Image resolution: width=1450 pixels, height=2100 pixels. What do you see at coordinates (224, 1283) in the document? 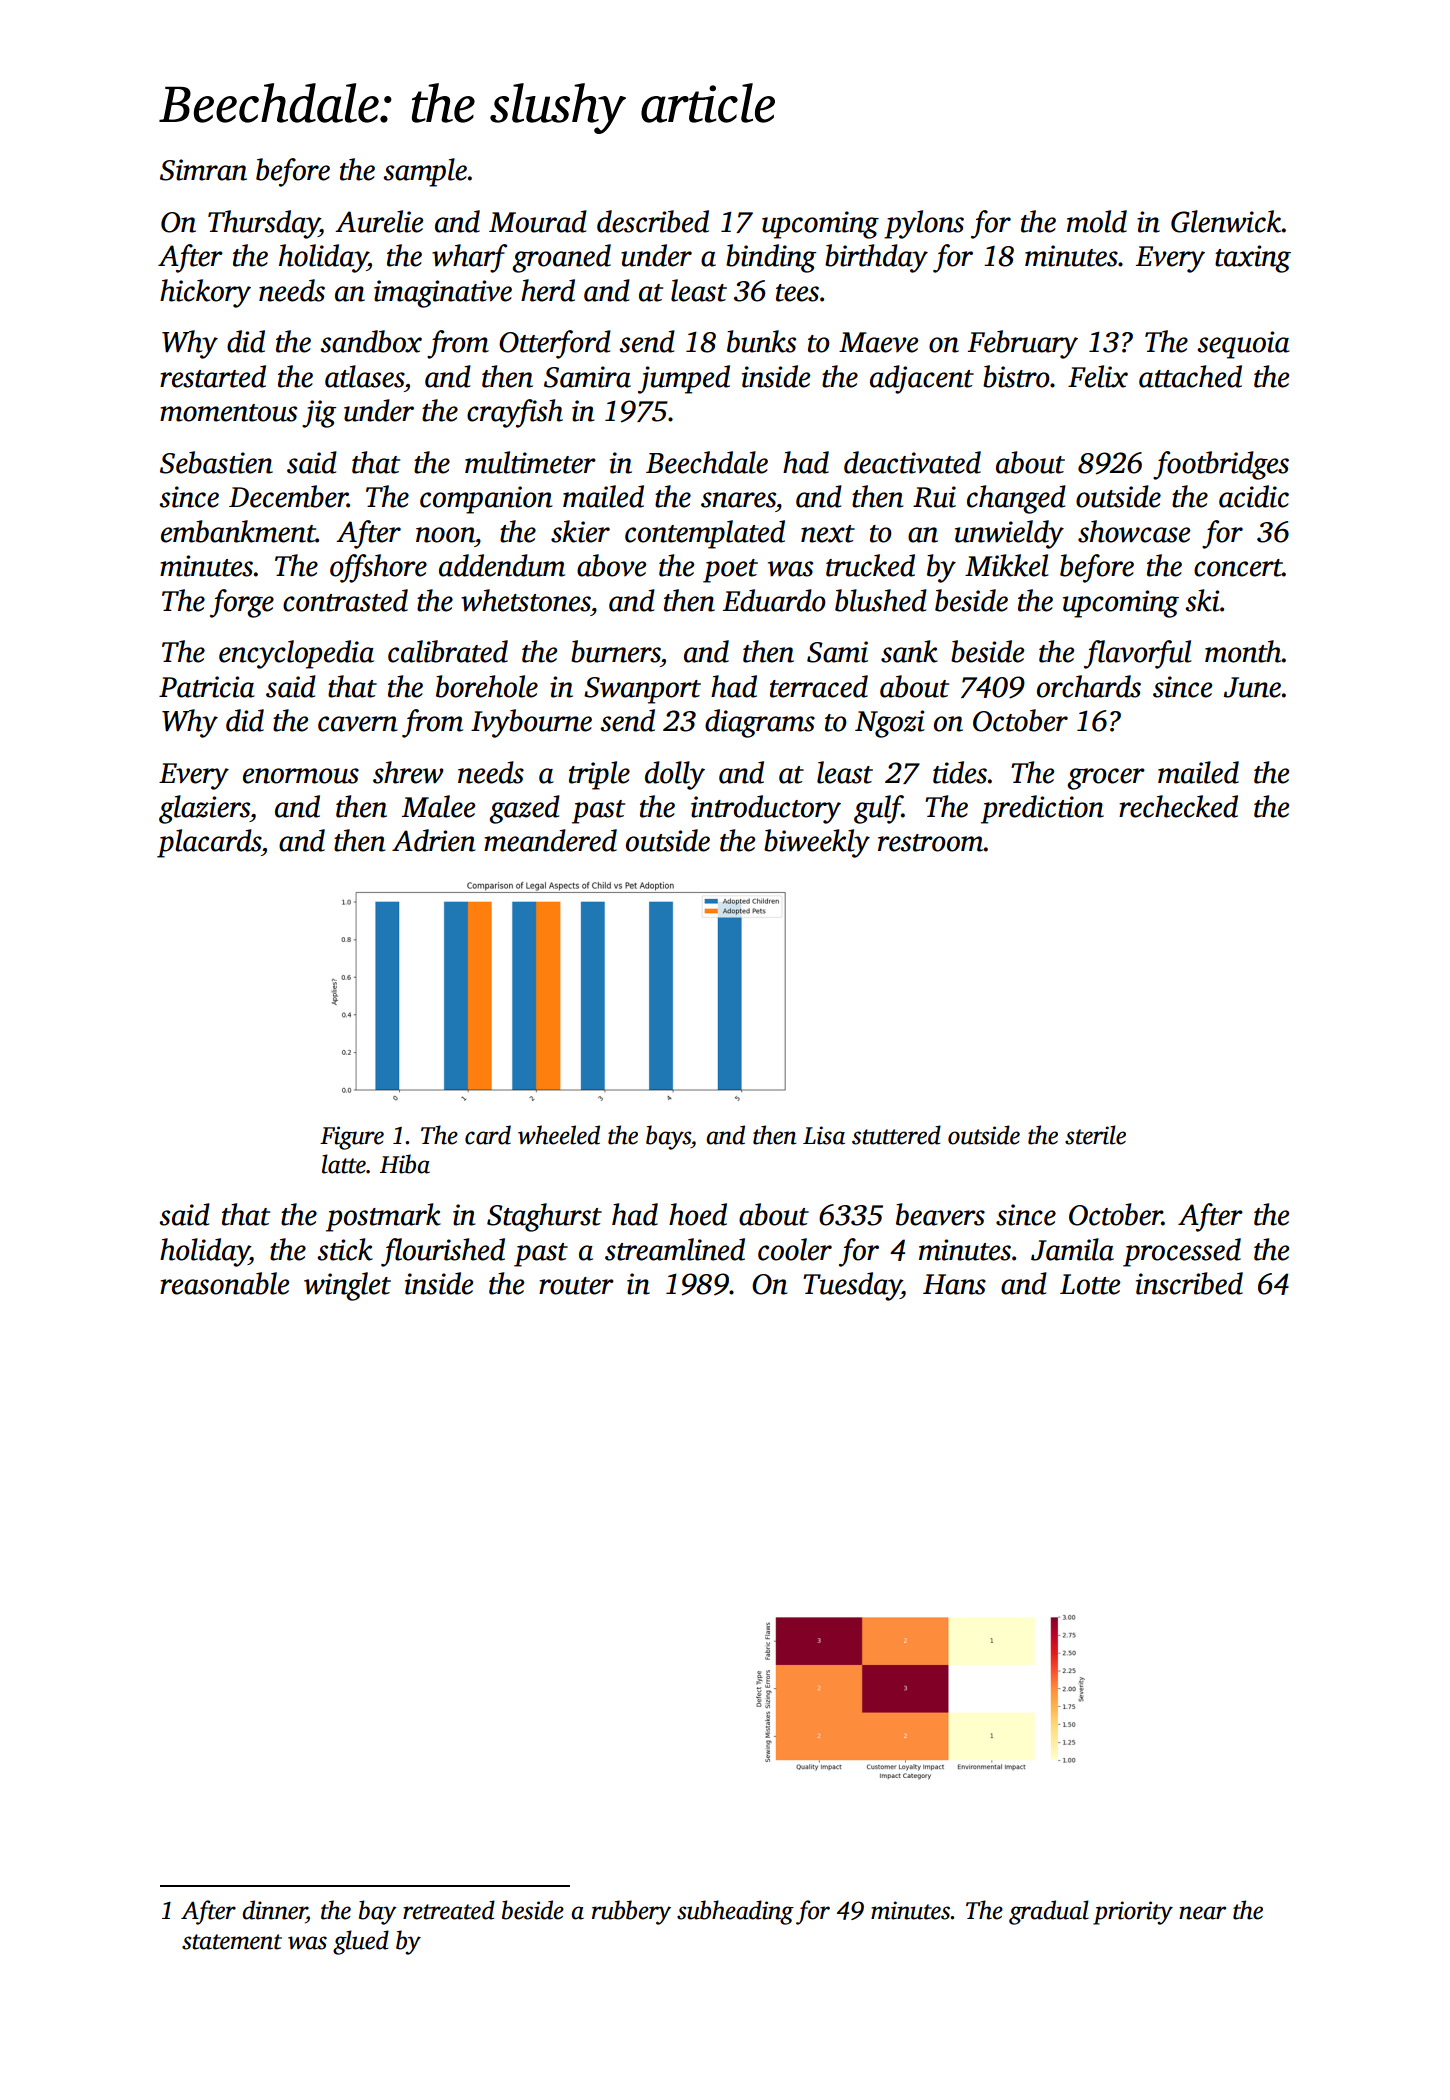
I see `reasonable` at bounding box center [224, 1283].
